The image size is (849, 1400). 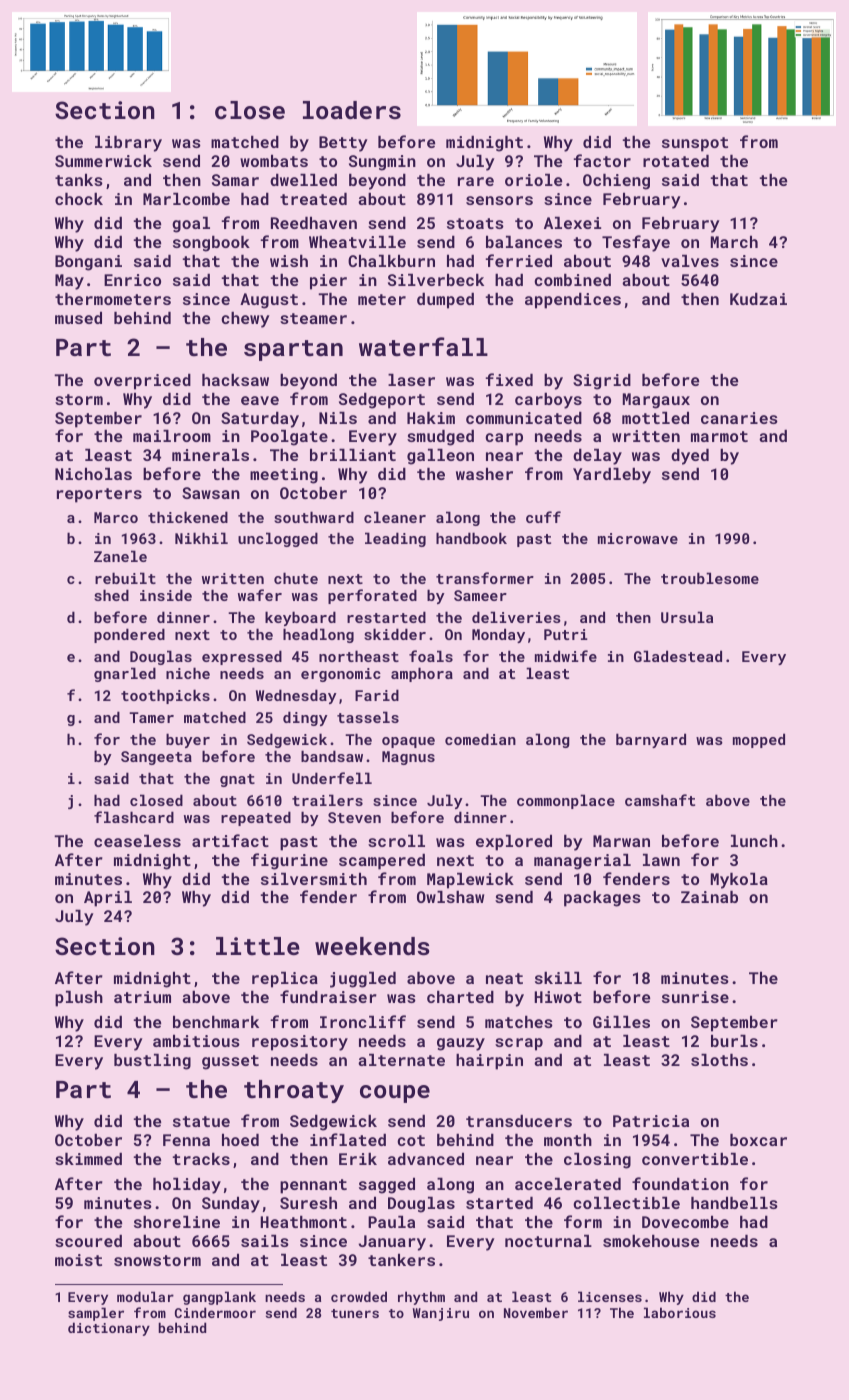 I want to click on licenses, so click(x=610, y=1296).
